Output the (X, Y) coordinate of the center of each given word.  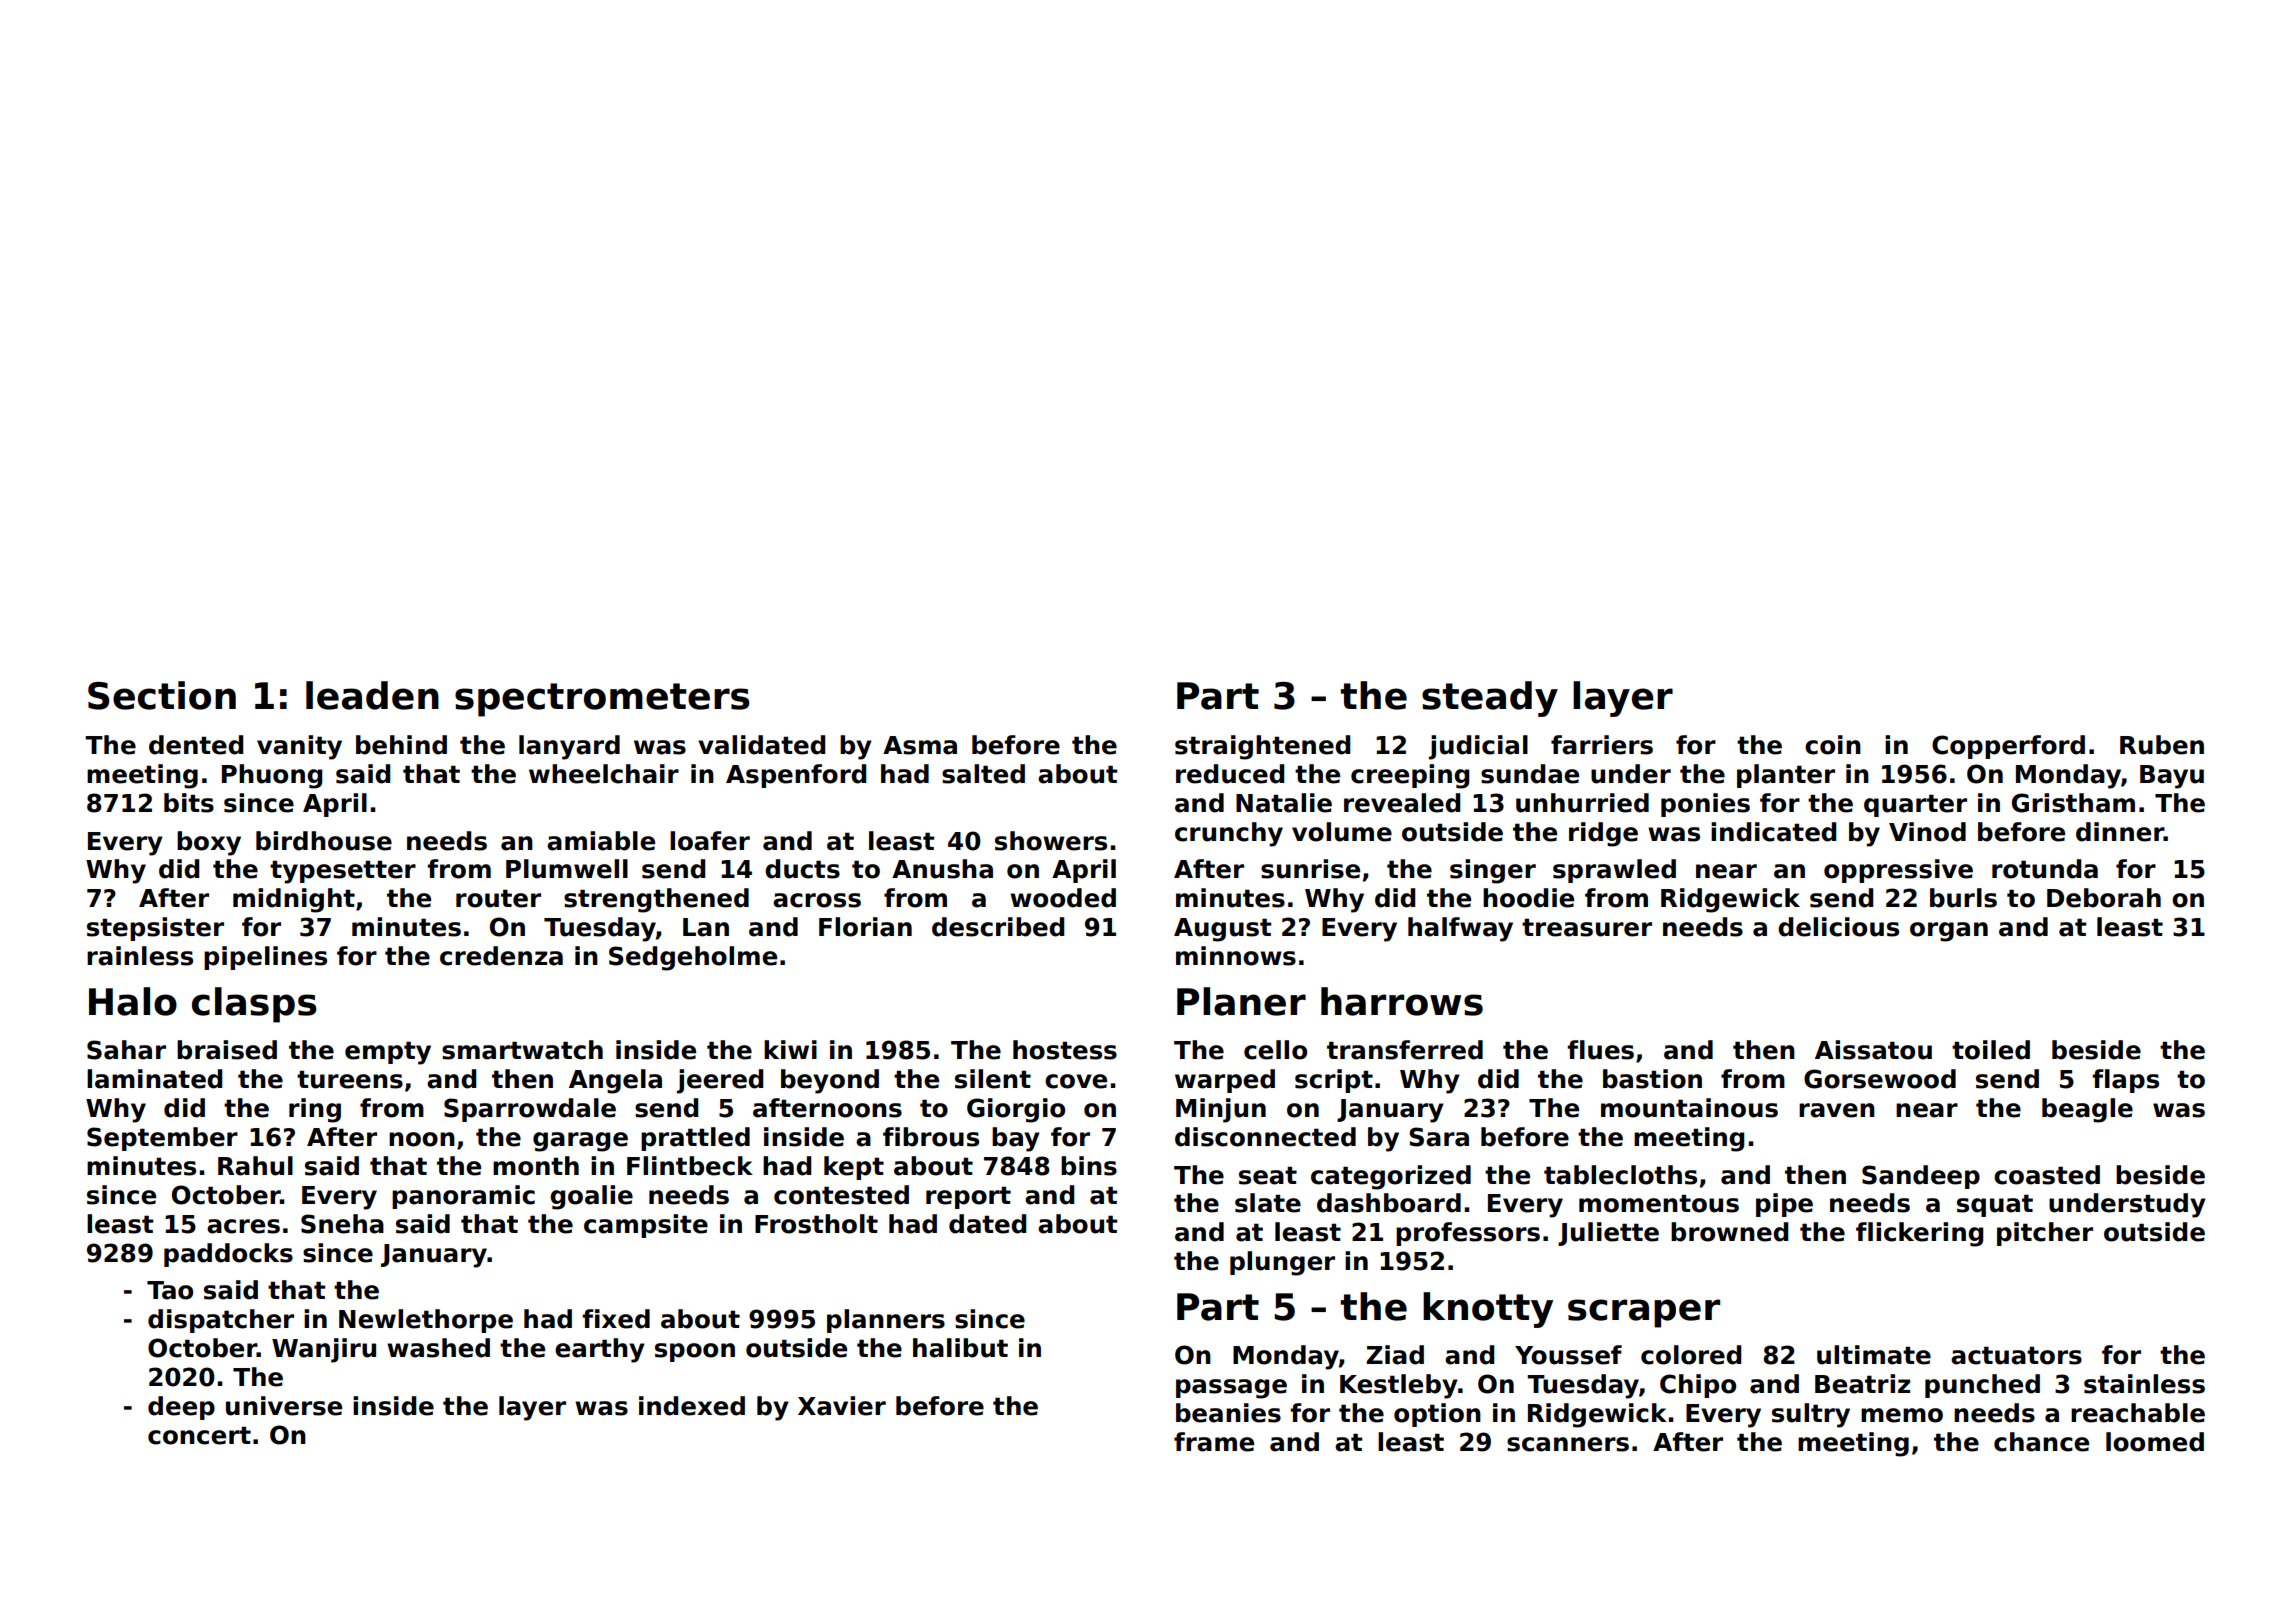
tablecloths (1620, 1175)
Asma (920, 745)
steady (1490, 699)
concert (199, 1435)
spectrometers (602, 700)
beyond (830, 1081)
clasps (254, 1005)
